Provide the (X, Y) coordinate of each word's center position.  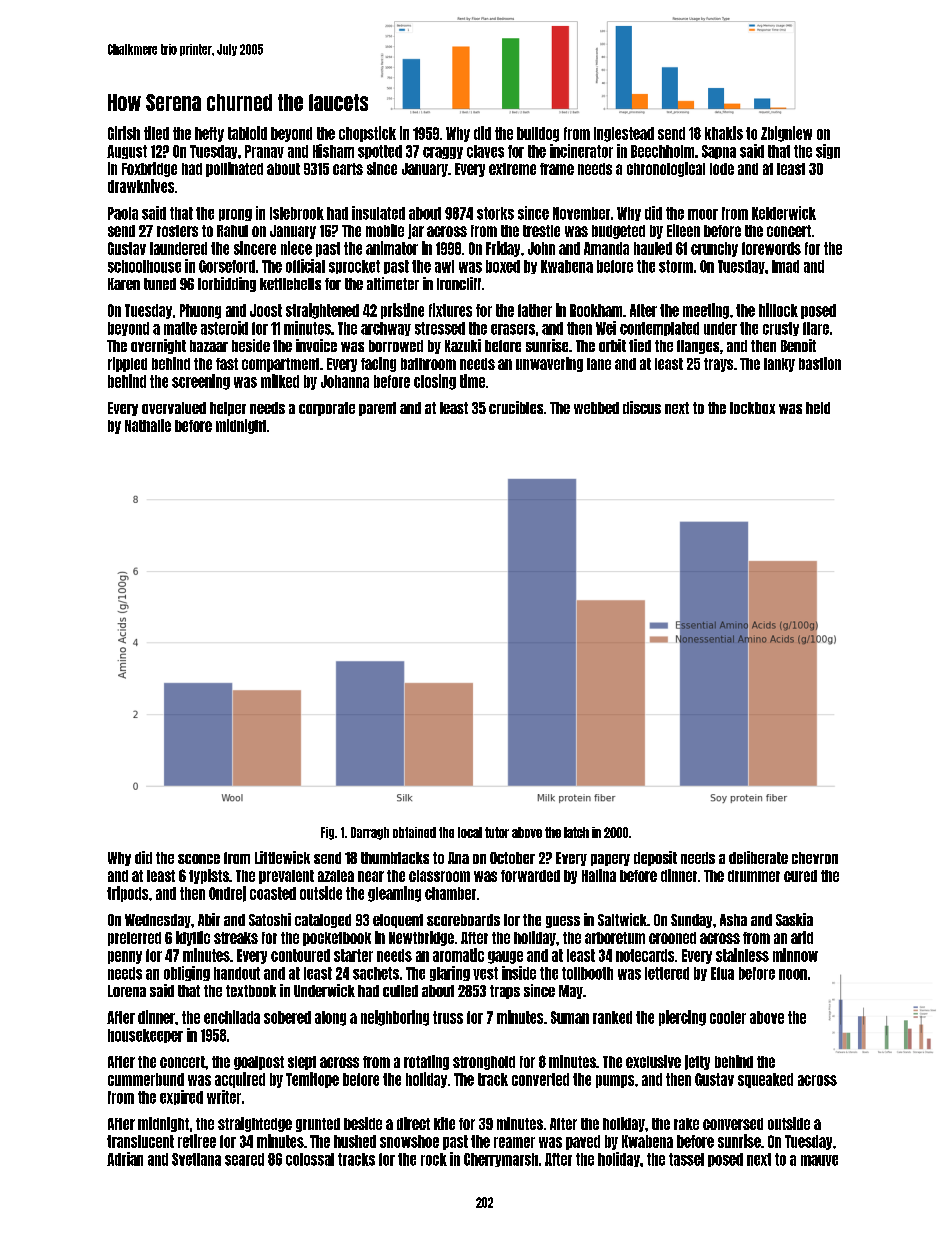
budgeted (618, 232)
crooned (672, 938)
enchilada (232, 1017)
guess (563, 922)
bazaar (209, 346)
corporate (327, 409)
